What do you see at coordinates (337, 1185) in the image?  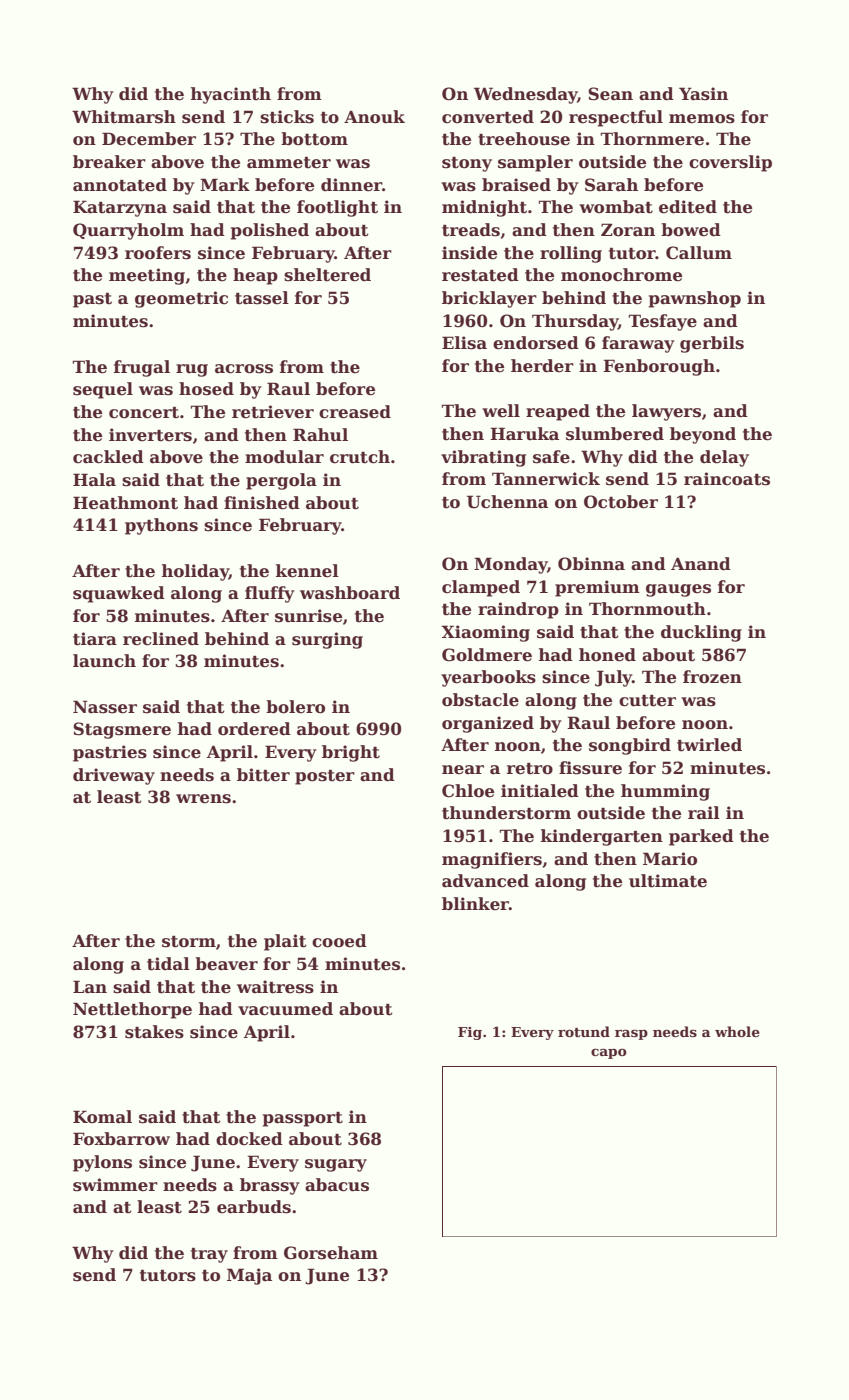 I see `abacus` at bounding box center [337, 1185].
